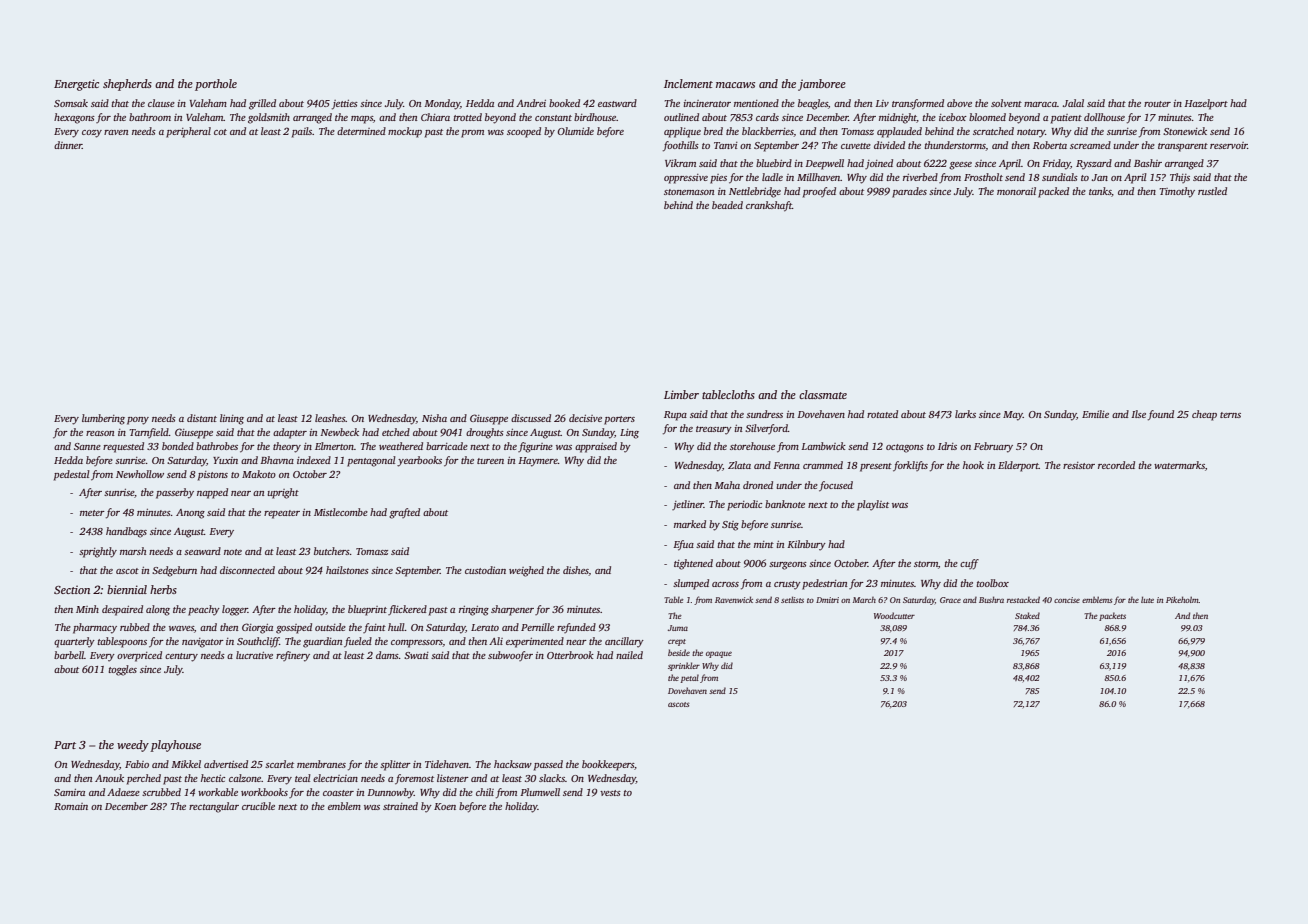  I want to click on terns, so click(1230, 415).
